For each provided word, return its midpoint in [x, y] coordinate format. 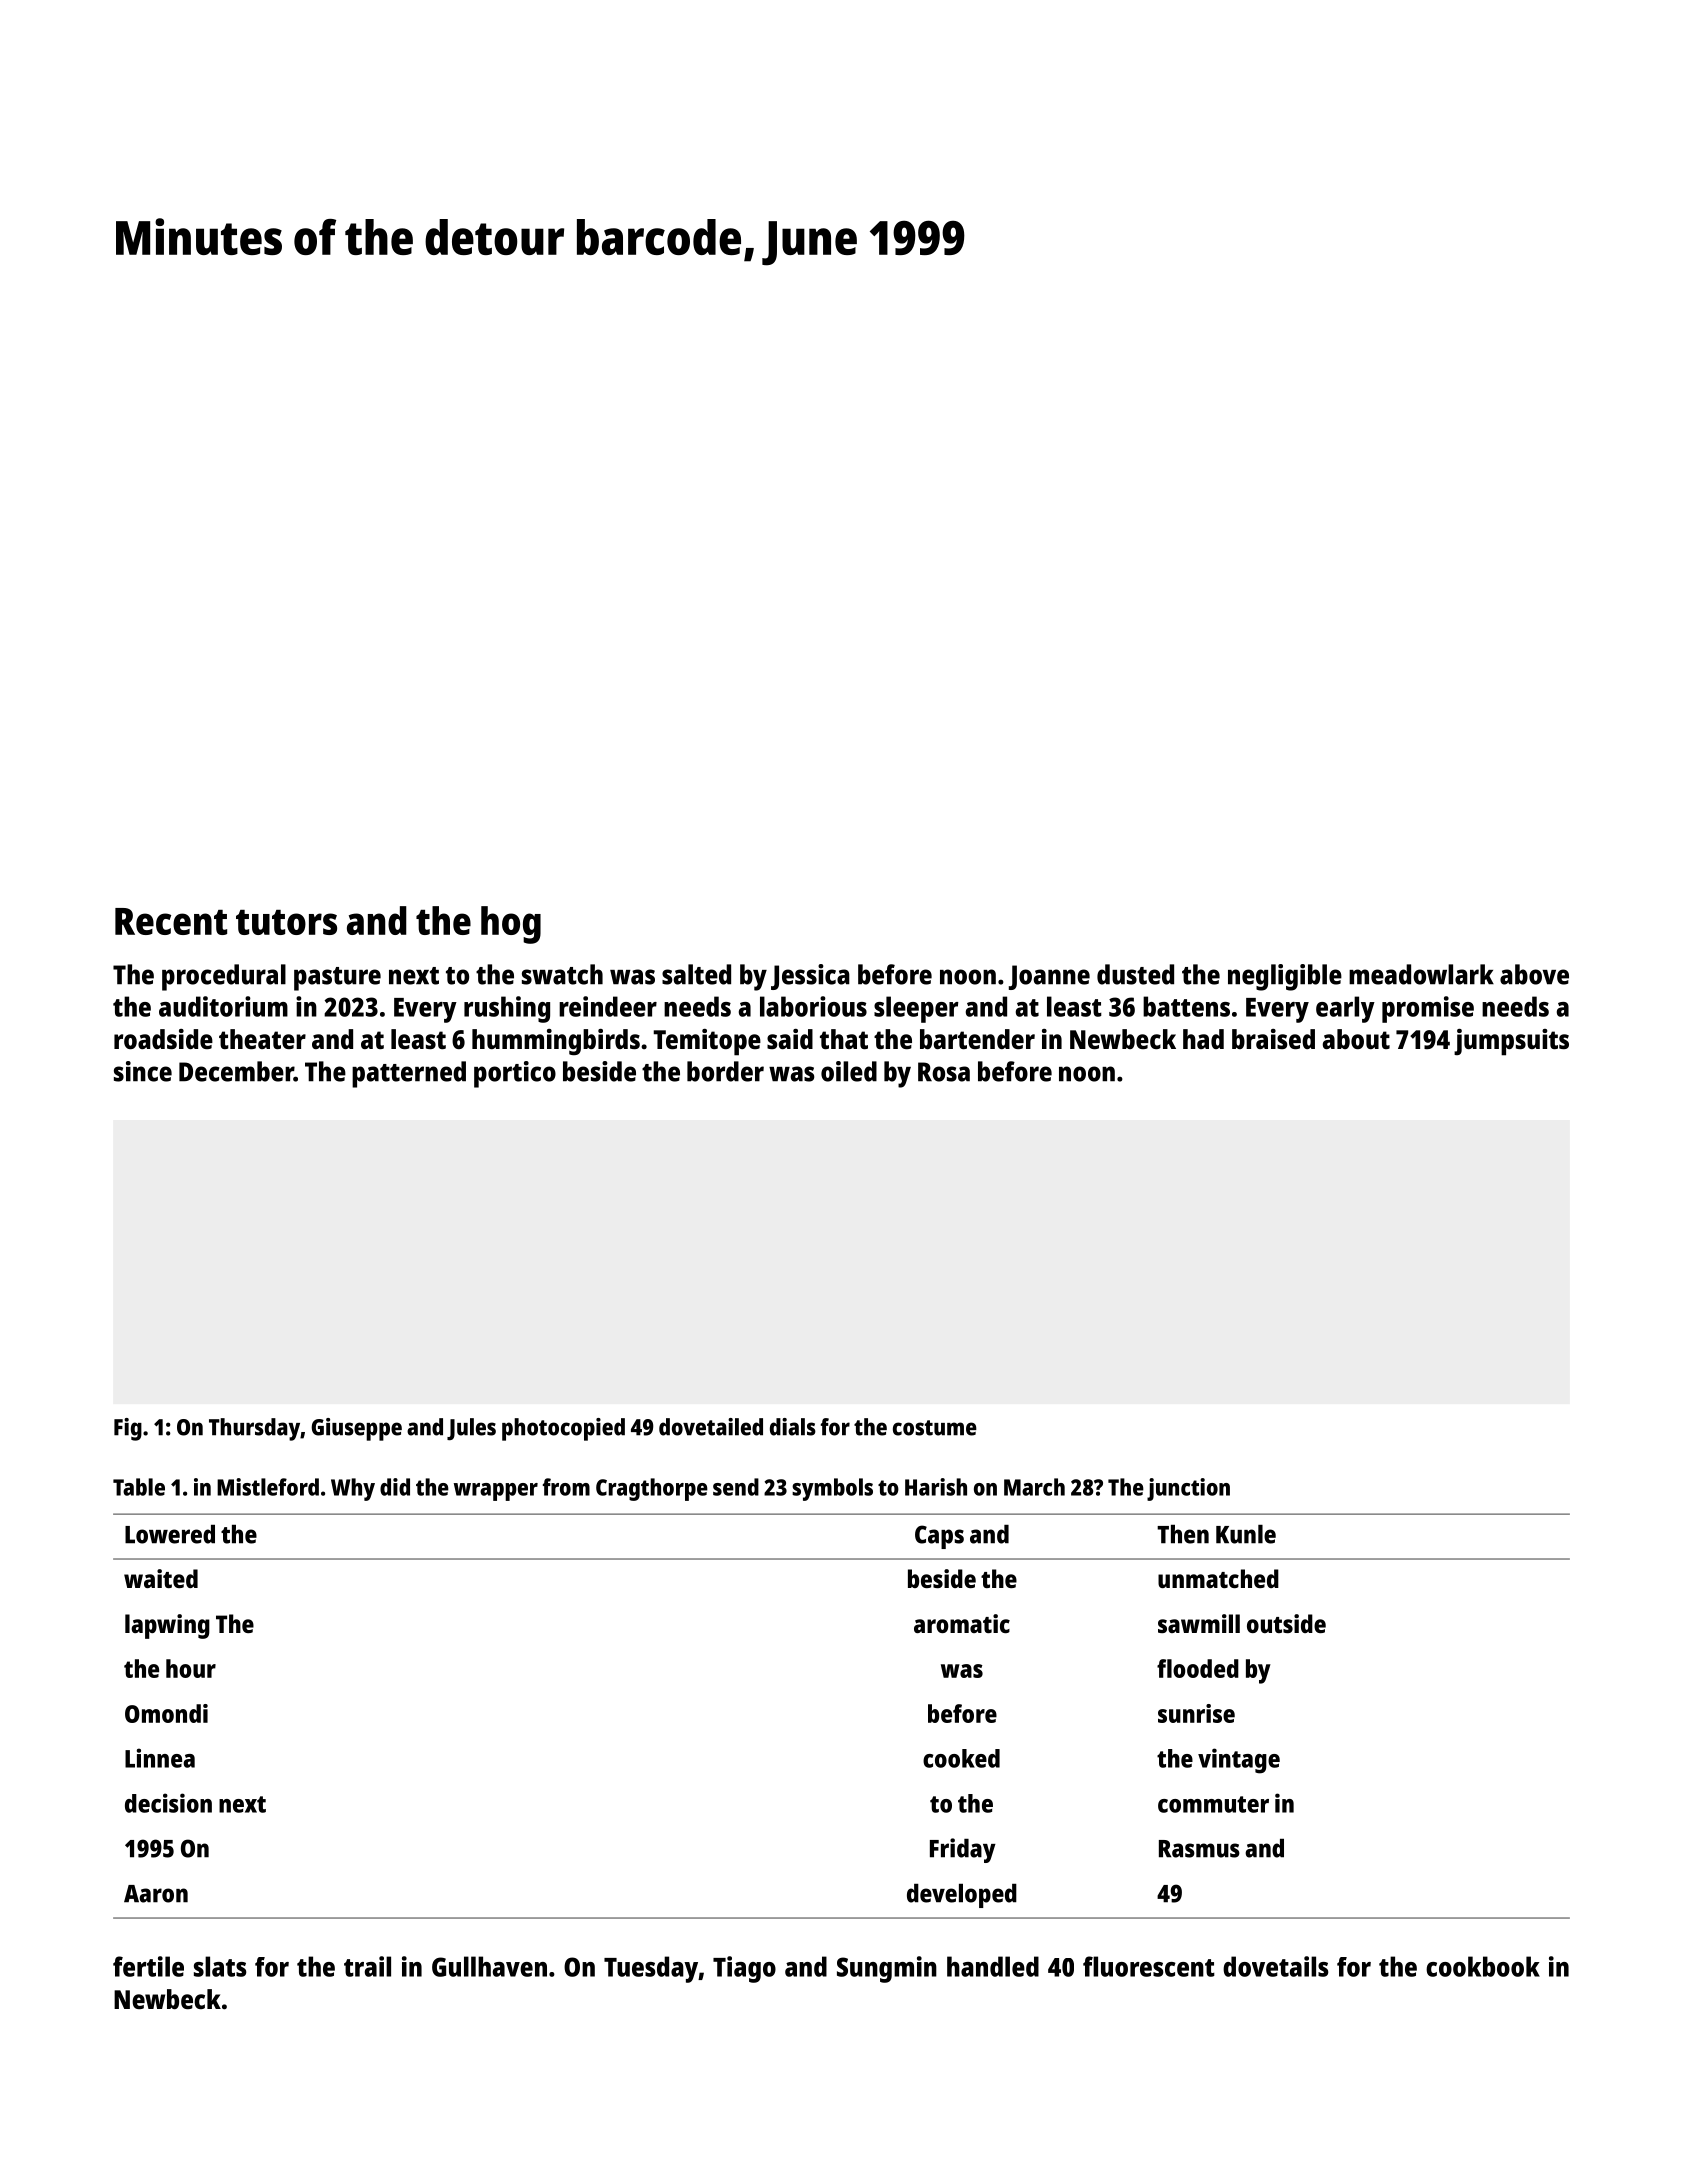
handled [993, 1966]
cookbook [1483, 1966]
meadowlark [1421, 974]
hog [511, 925]
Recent [171, 921]
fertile [148, 1966]
